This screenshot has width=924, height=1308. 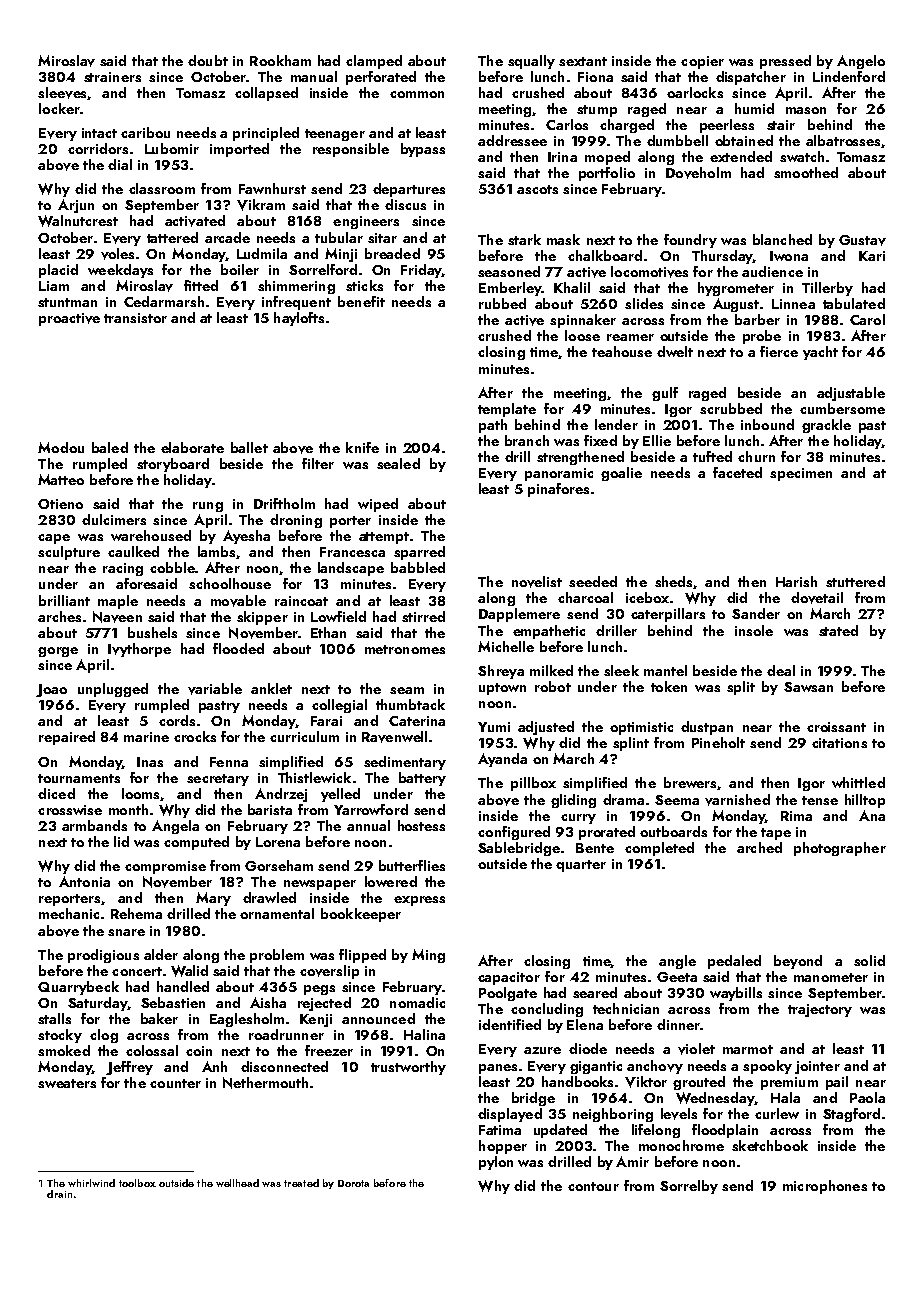 I want to click on Lorena, so click(x=278, y=842).
